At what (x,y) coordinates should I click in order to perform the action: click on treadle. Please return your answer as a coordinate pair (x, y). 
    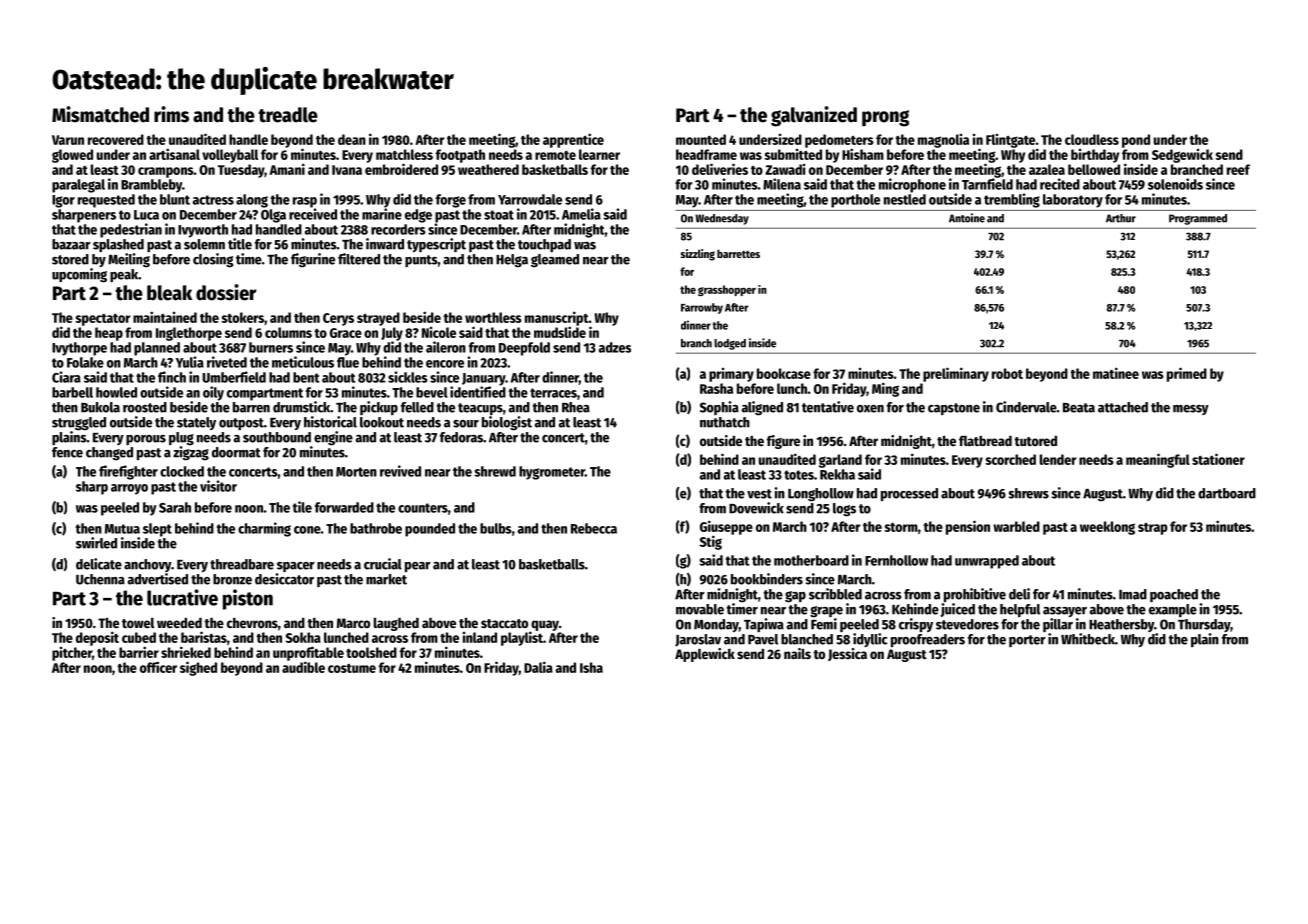
    Looking at the image, I should click on (288, 115).
